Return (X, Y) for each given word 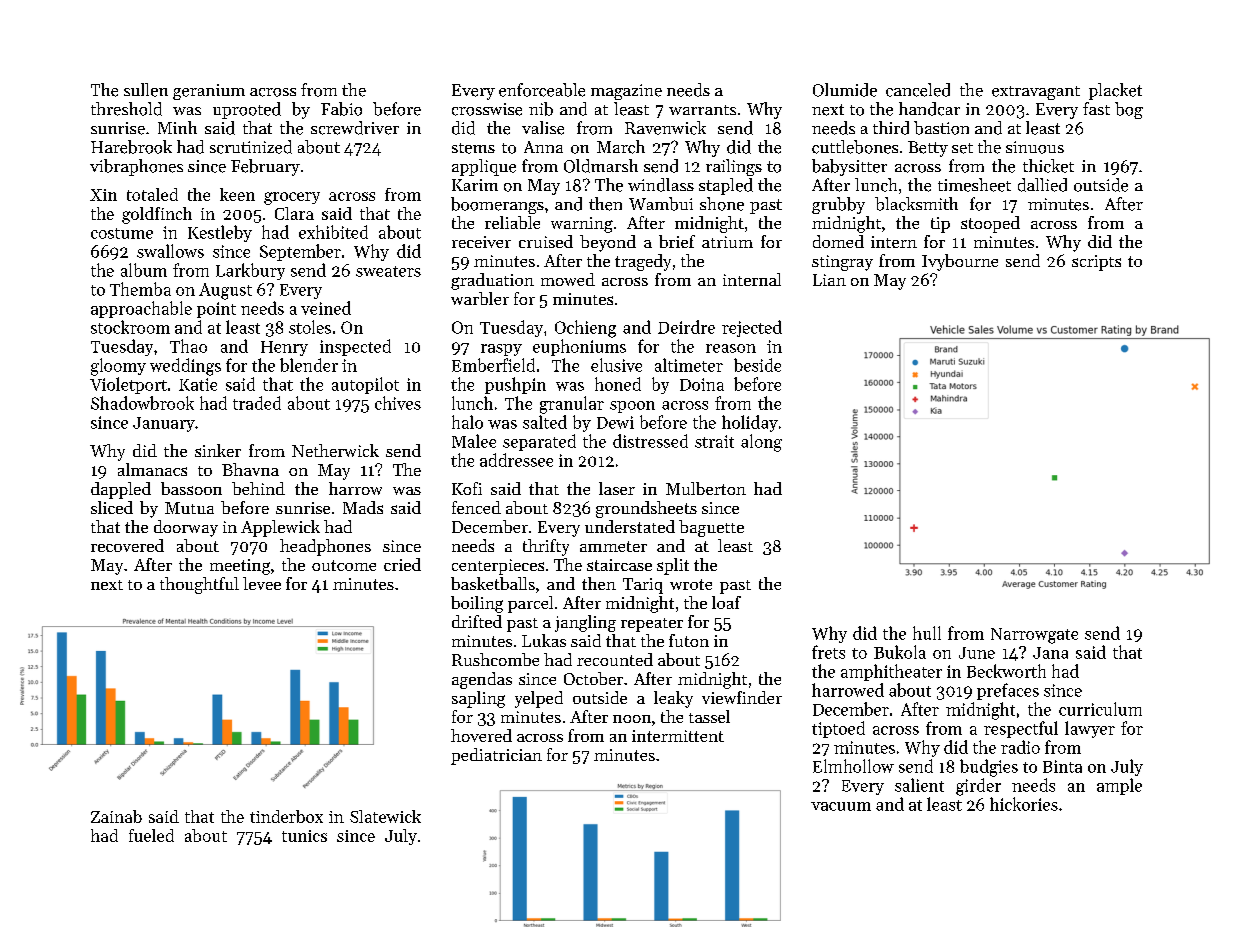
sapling (478, 699)
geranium (209, 92)
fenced (476, 507)
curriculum (1100, 709)
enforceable (542, 90)
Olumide (845, 90)
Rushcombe (495, 659)
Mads (363, 507)
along (761, 443)
